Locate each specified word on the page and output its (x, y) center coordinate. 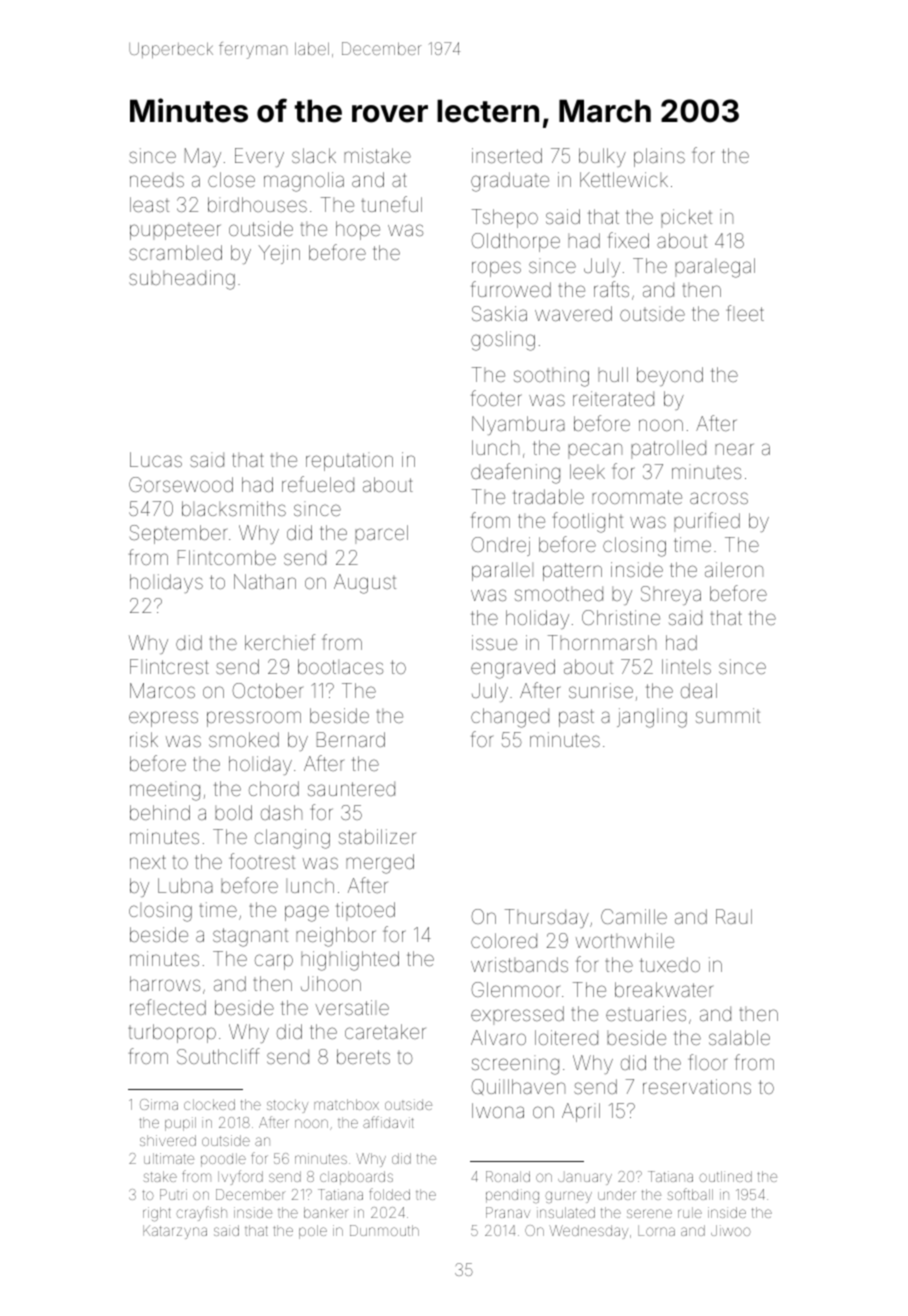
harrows (165, 983)
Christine (621, 617)
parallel (502, 571)
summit (728, 715)
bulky (602, 157)
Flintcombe (227, 557)
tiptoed (365, 911)
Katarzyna (175, 1232)
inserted (507, 155)
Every (259, 157)
